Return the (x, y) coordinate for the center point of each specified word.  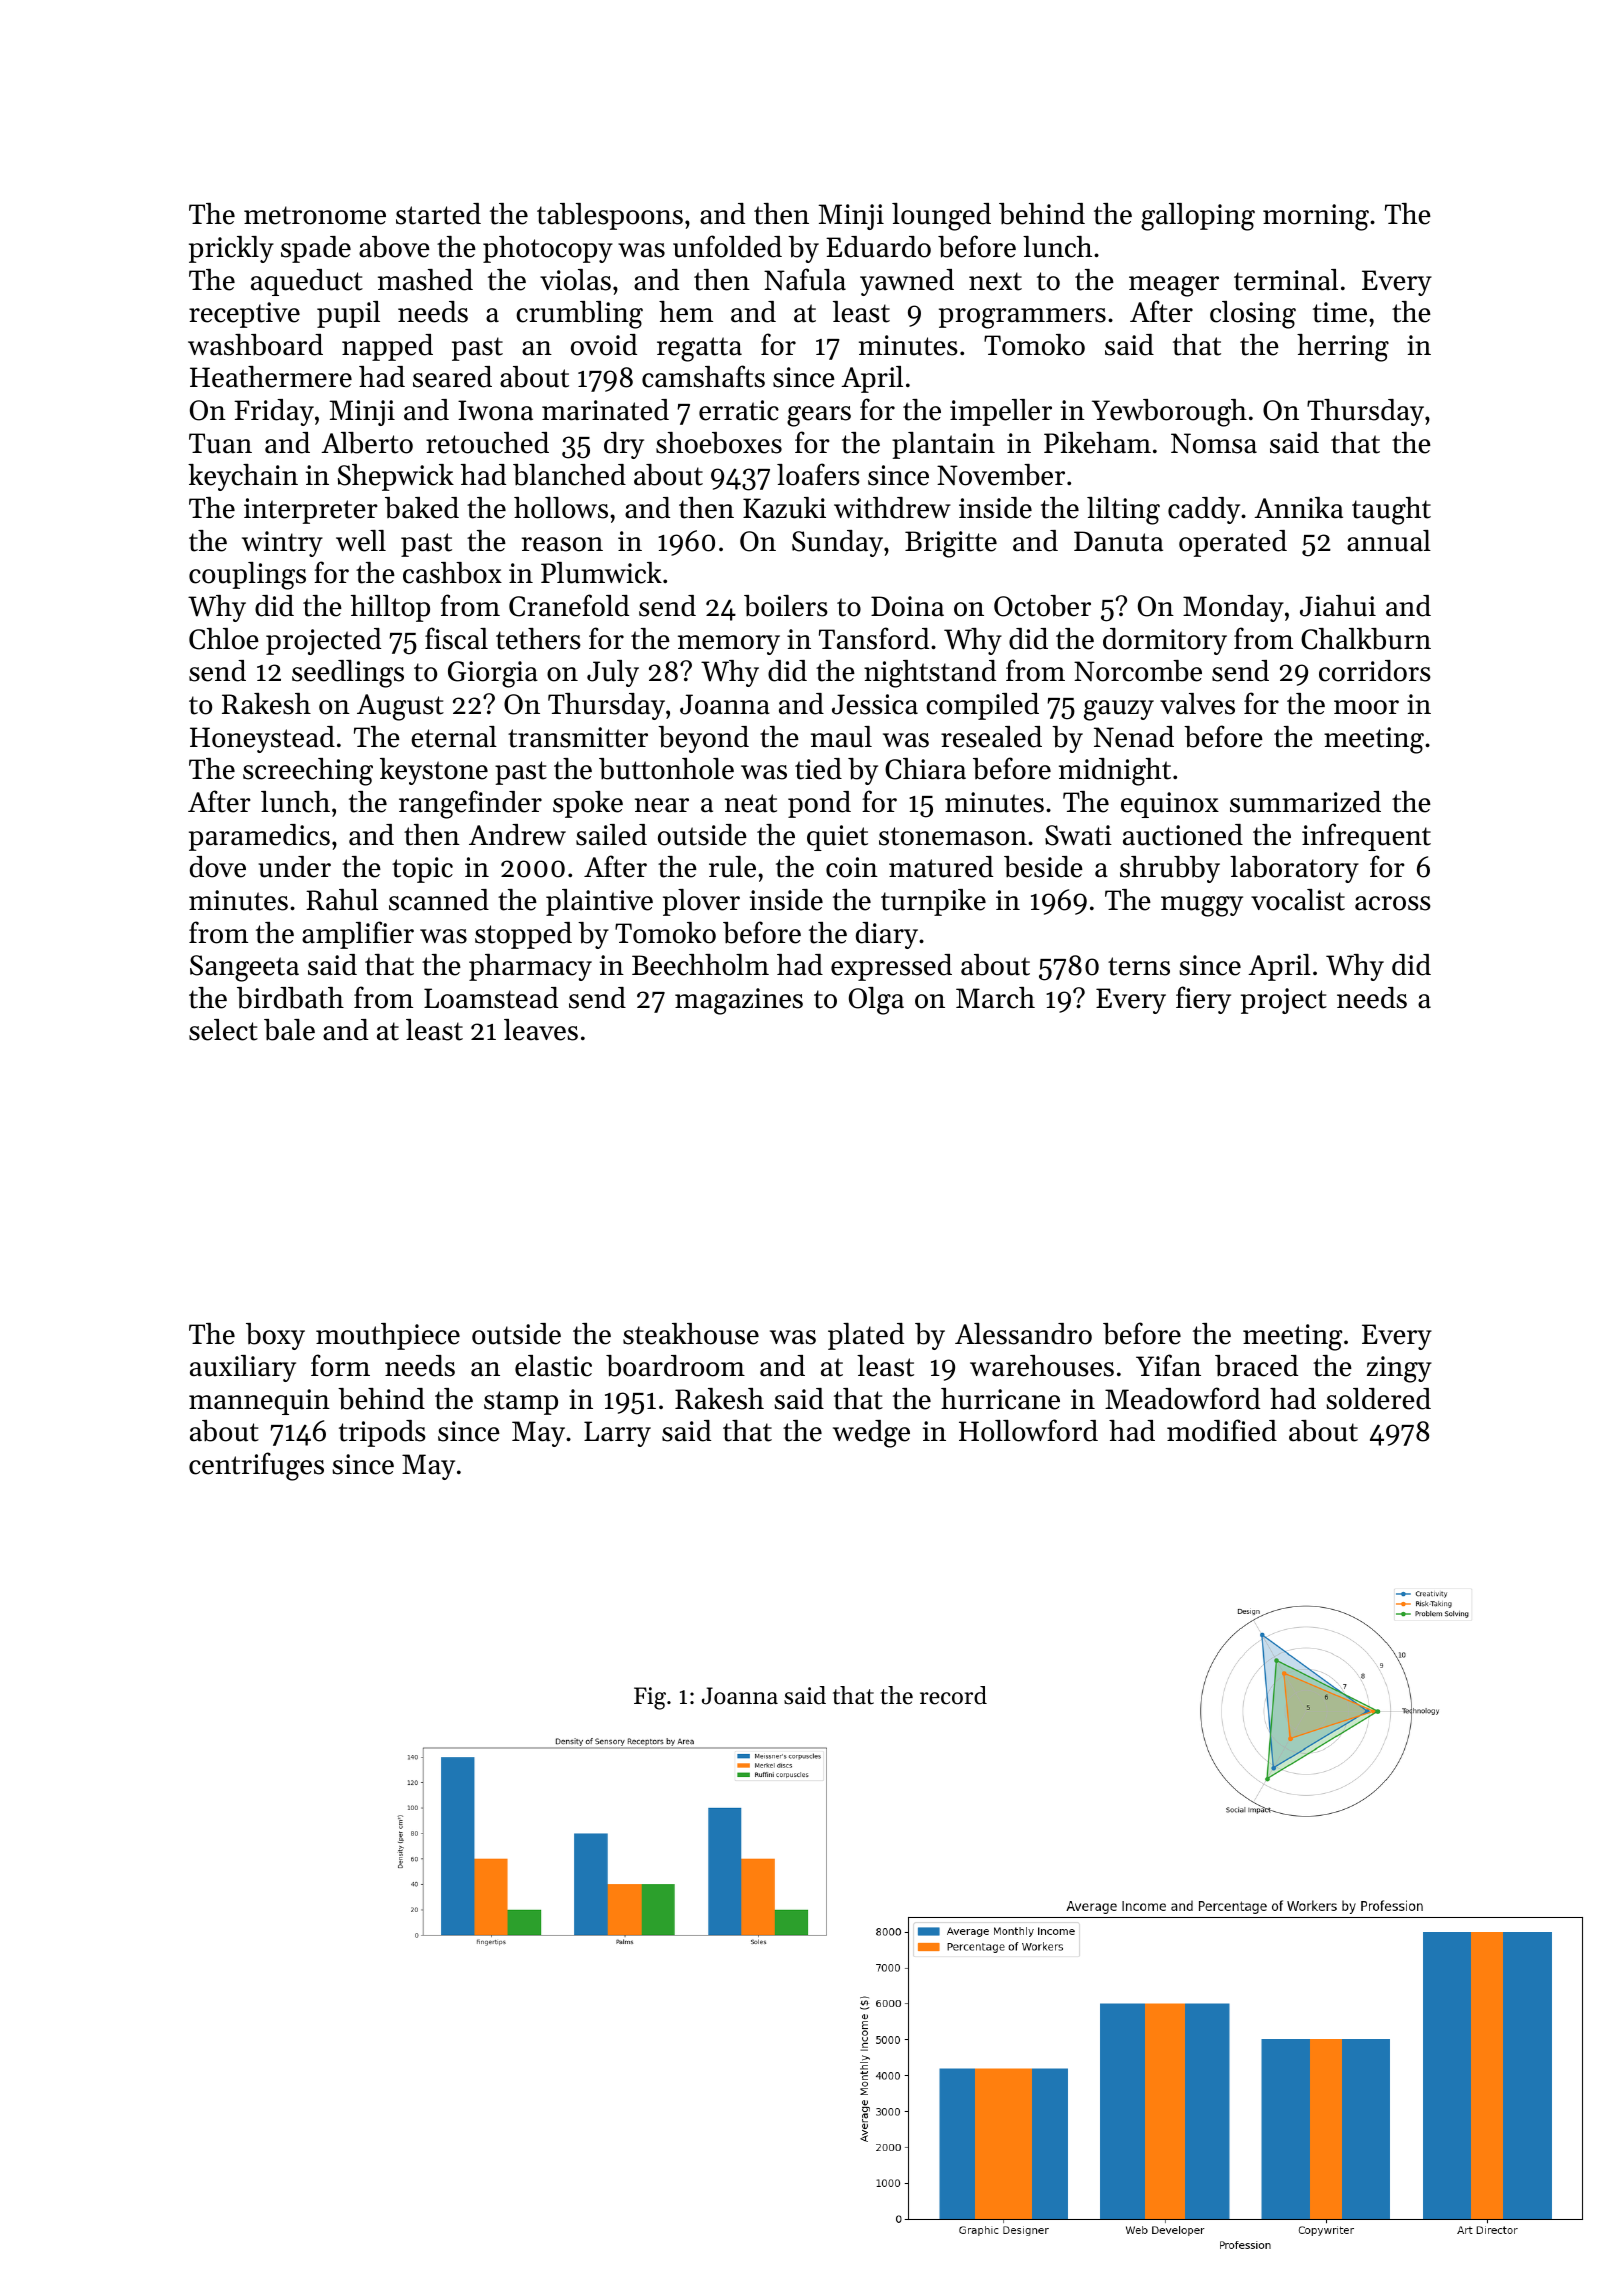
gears (819, 416)
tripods (382, 1433)
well (361, 541)
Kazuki (784, 508)
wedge (871, 1434)
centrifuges (256, 1466)
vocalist (1298, 900)
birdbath (290, 998)
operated (1233, 543)
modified (1222, 1430)
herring (1343, 348)
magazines (739, 1001)
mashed (425, 280)
